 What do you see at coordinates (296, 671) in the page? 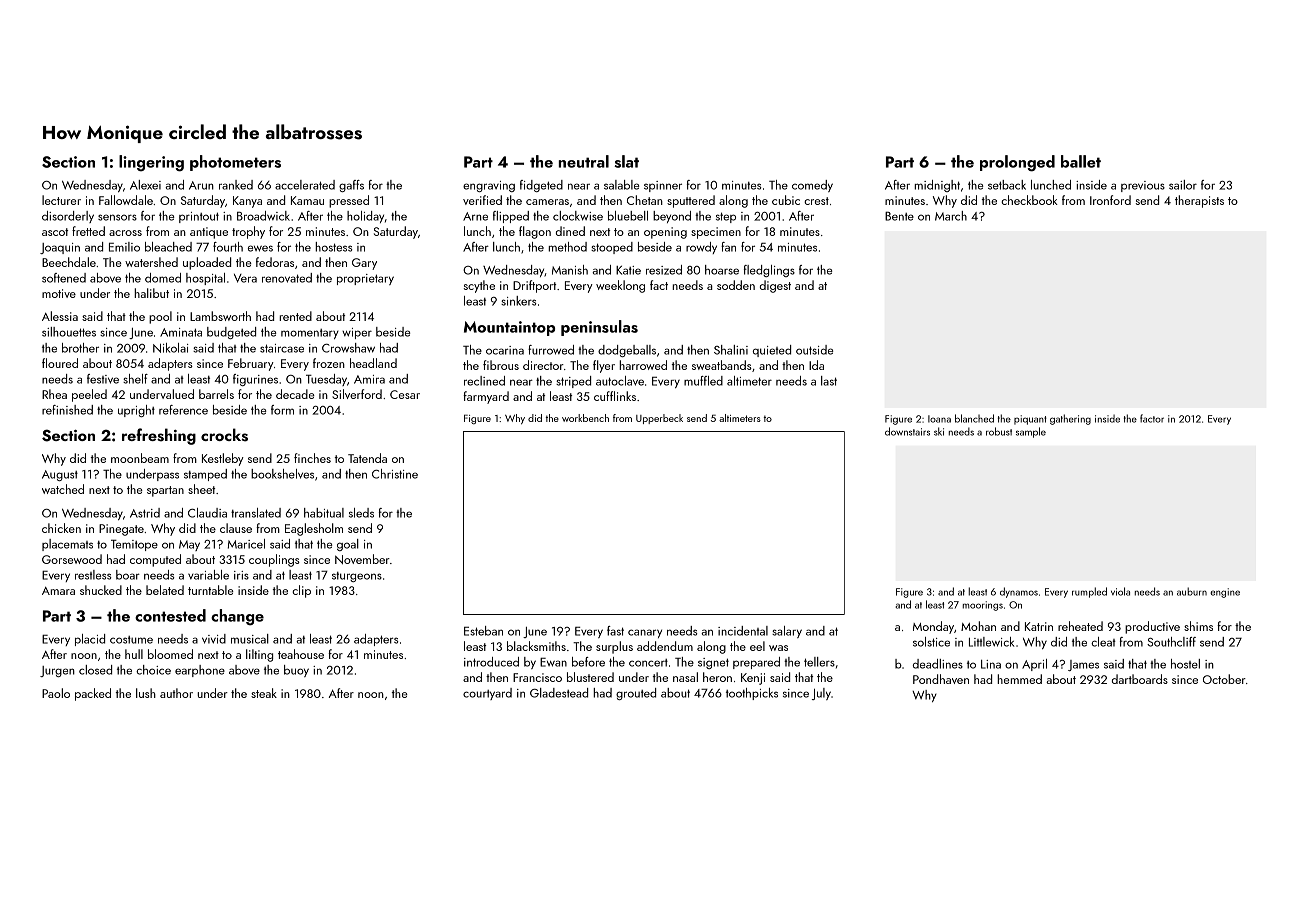
I see `buoy` at bounding box center [296, 671].
